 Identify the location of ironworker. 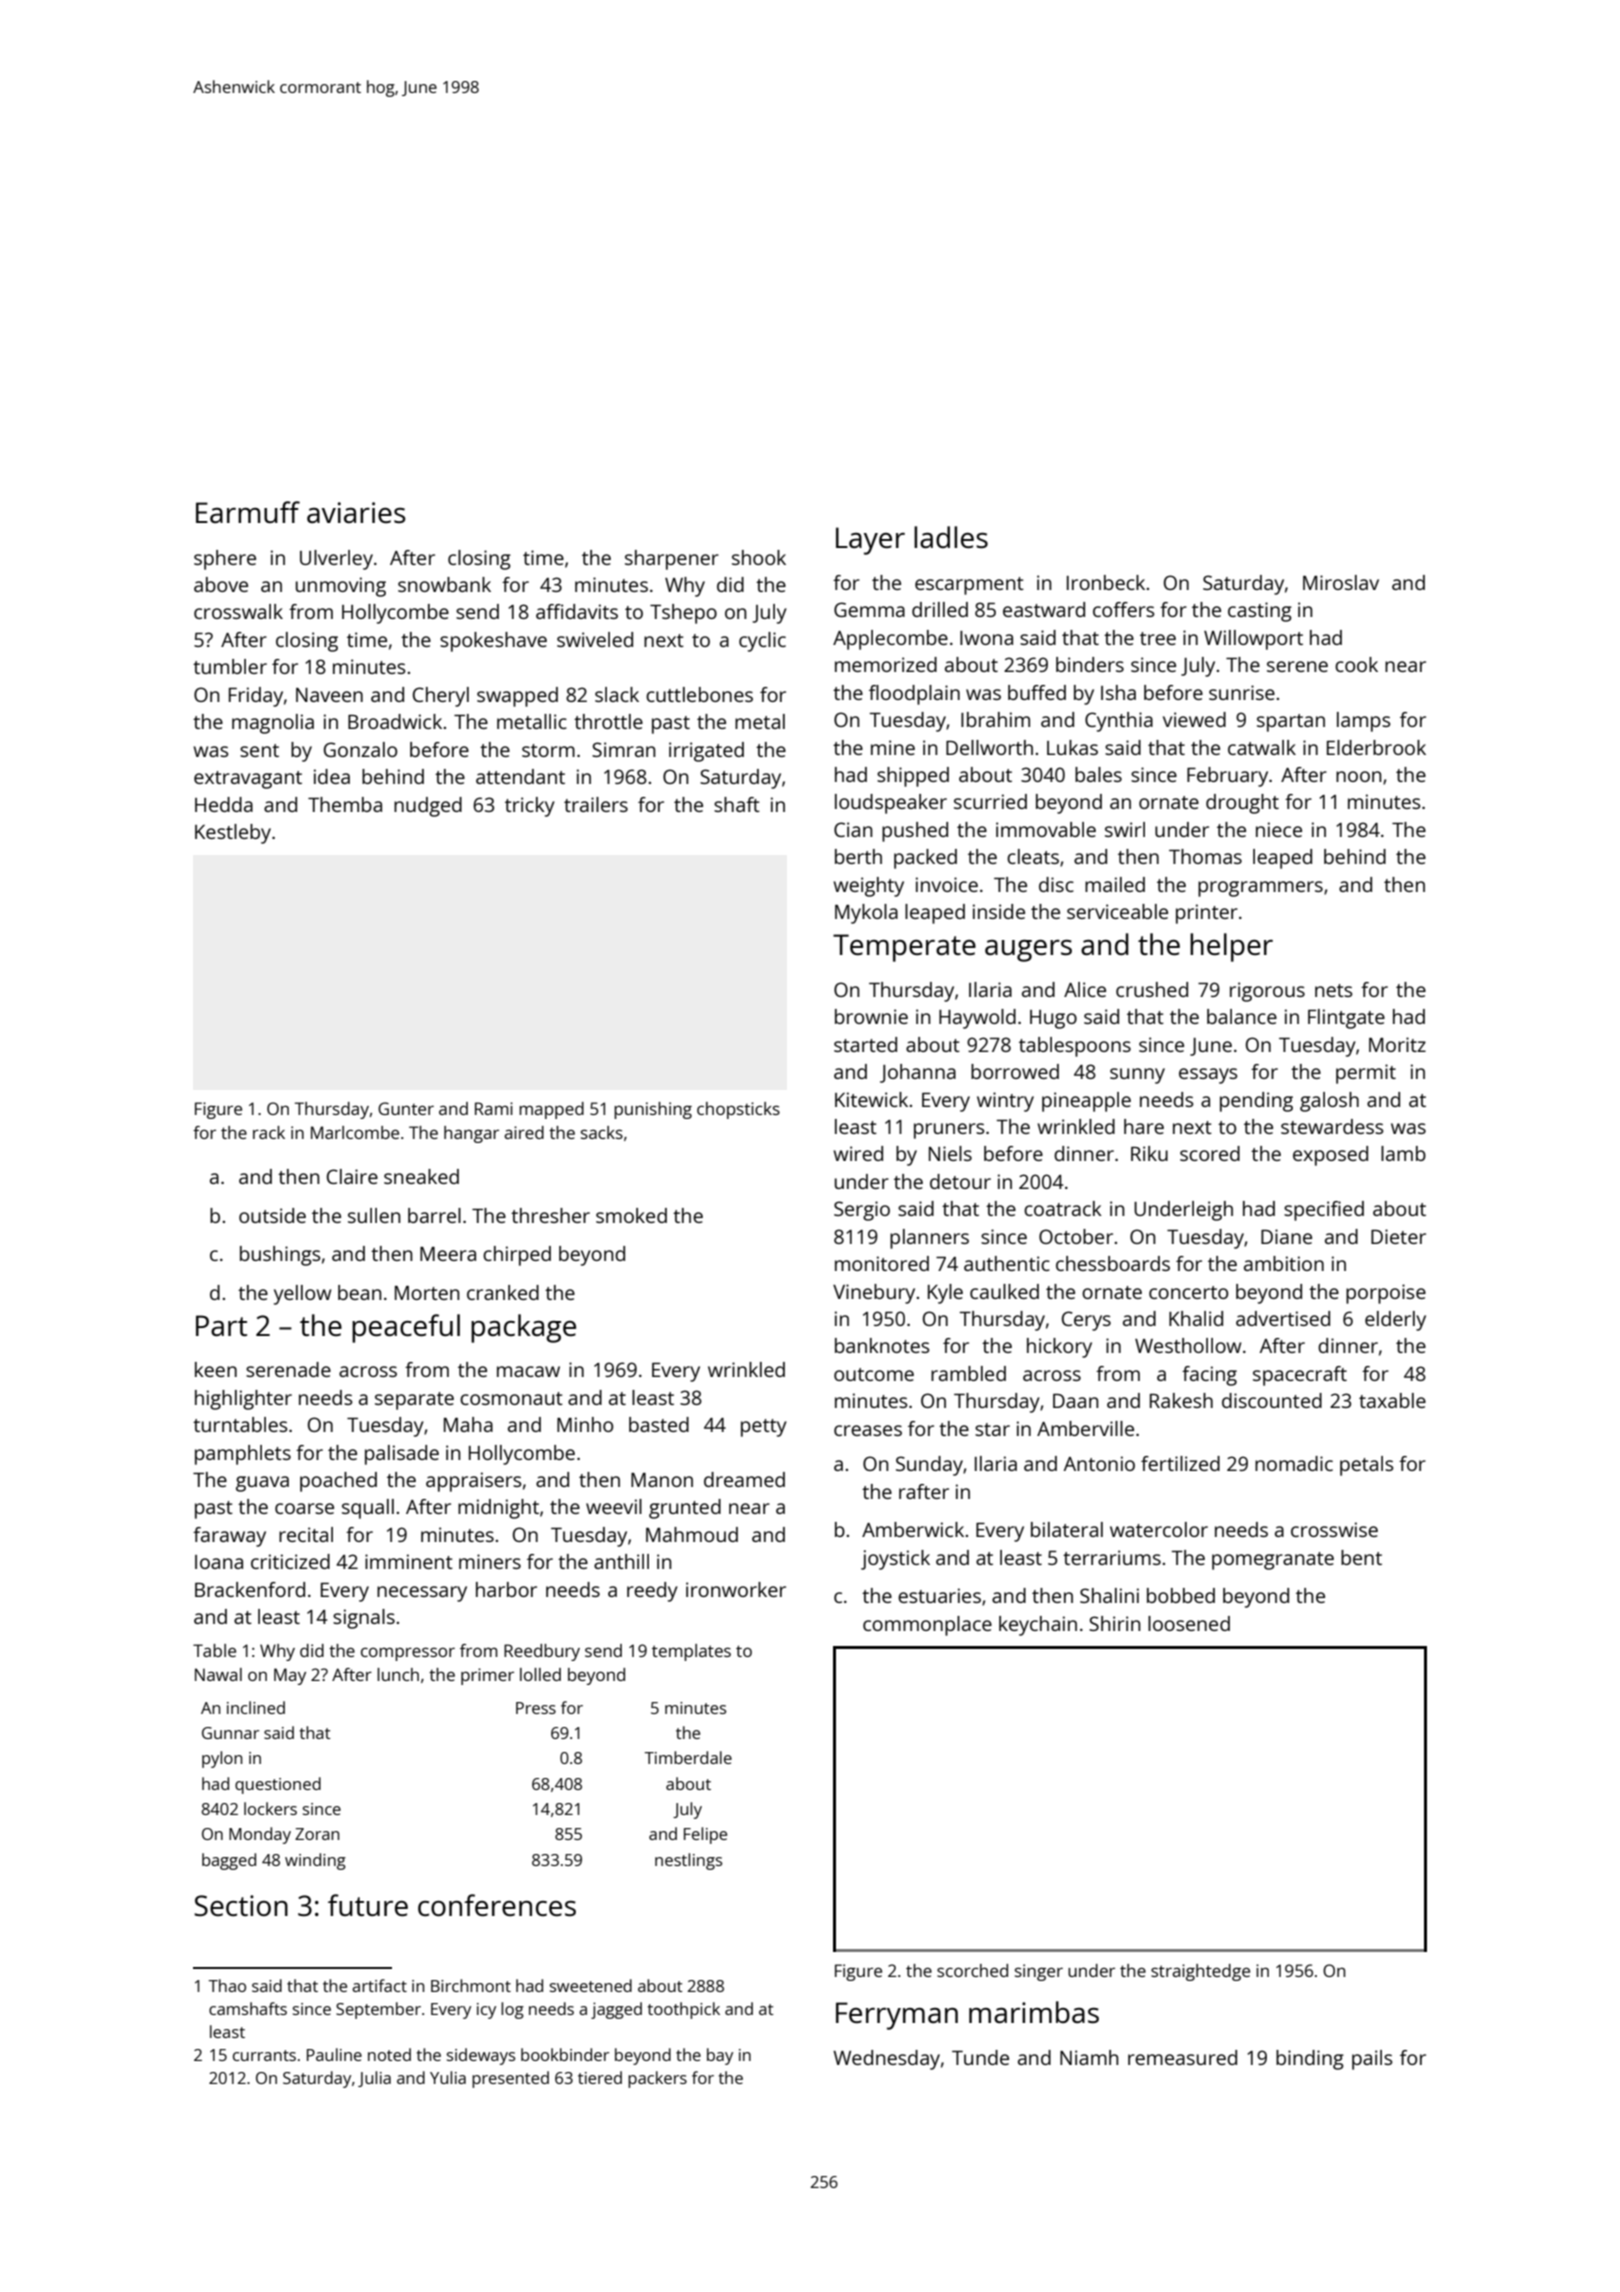
(736, 1589).
